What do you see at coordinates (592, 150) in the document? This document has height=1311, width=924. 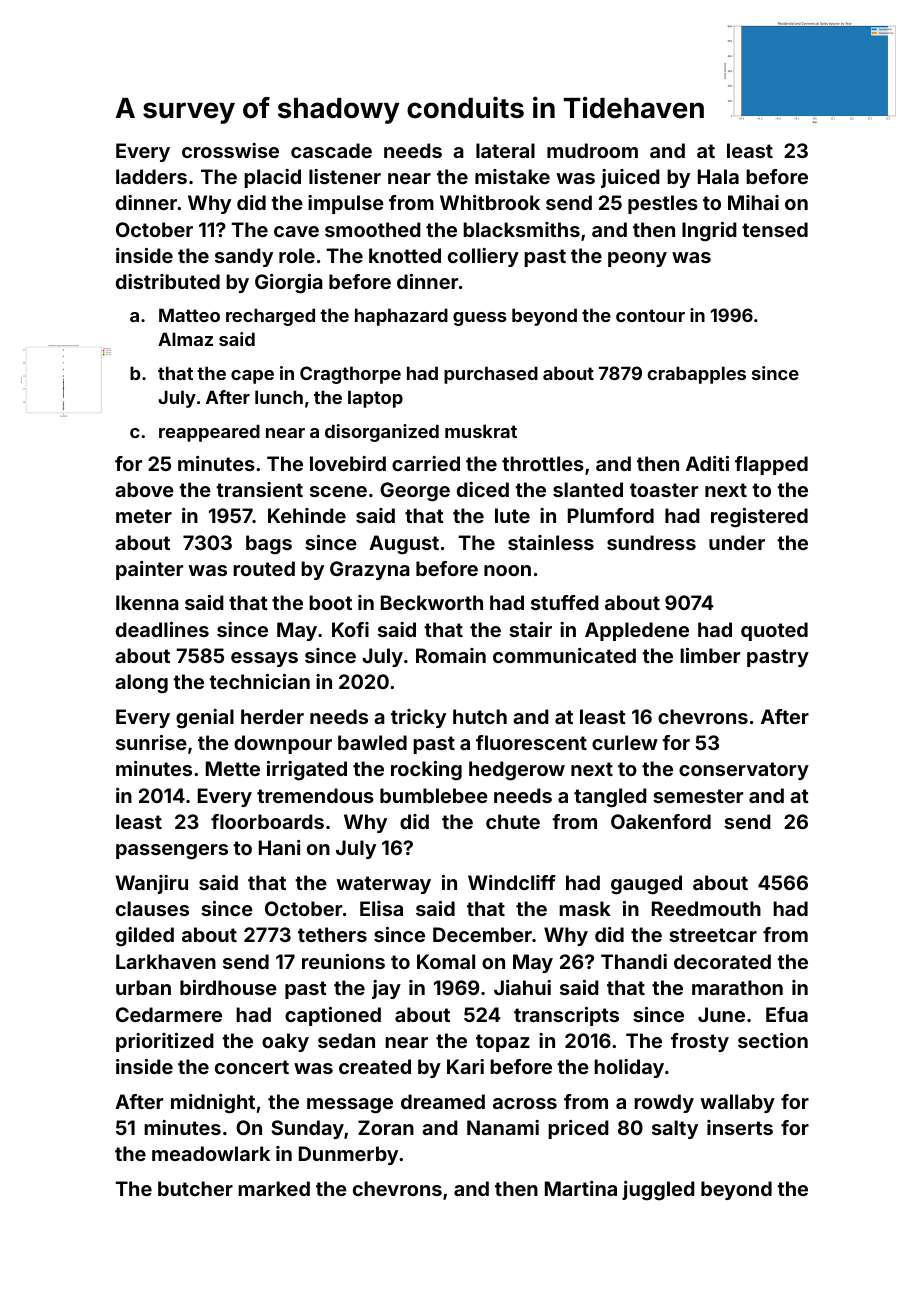 I see `mudroom` at bounding box center [592, 150].
